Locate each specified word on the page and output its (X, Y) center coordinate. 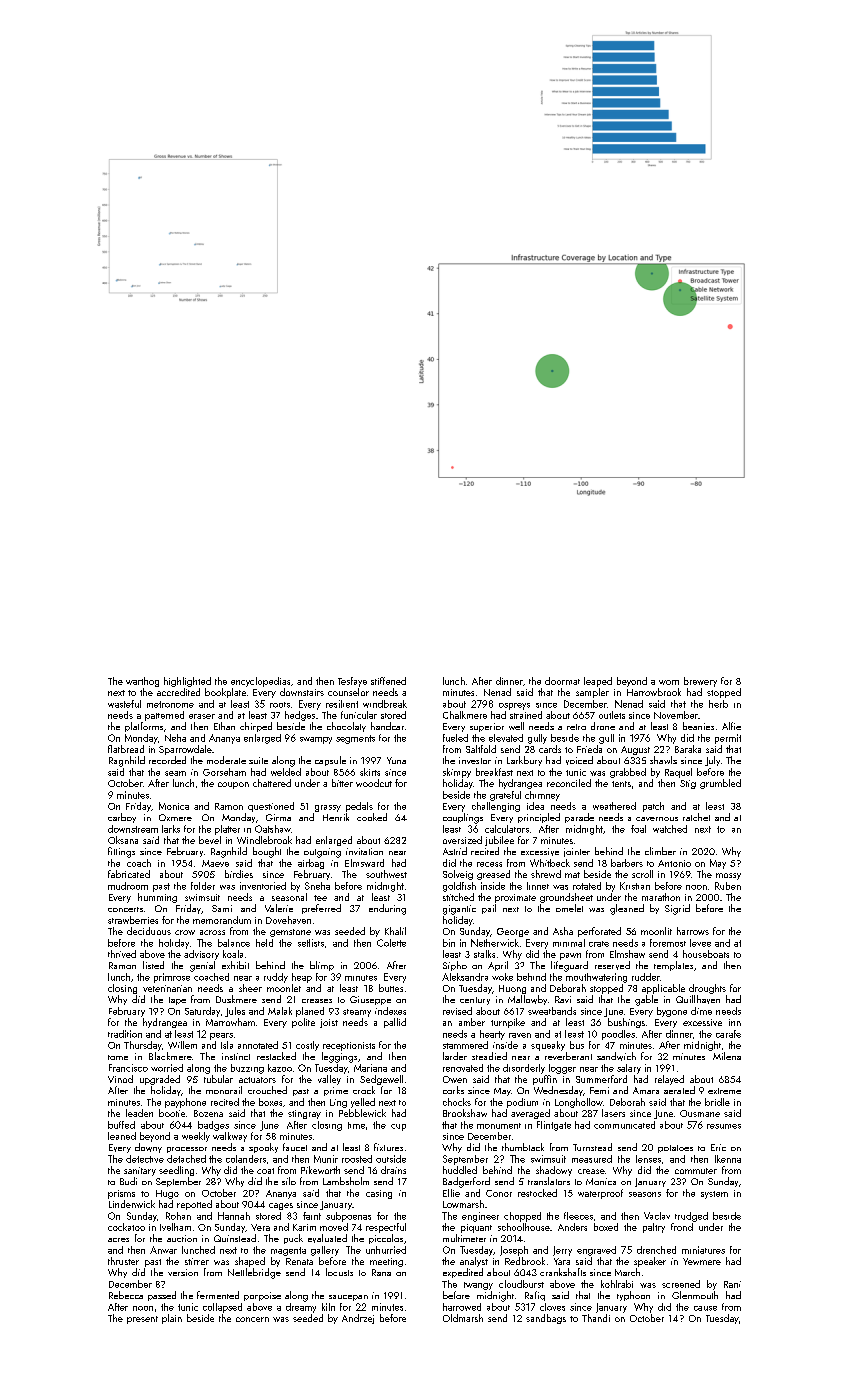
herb (718, 704)
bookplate (225, 693)
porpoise (262, 1296)
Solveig (458, 875)
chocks (457, 1102)
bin (449, 943)
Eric (718, 1147)
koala (233, 954)
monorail (224, 1090)
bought (267, 852)
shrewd (546, 874)
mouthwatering (596, 978)
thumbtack (523, 1147)
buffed (121, 1125)
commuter (696, 1171)
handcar (387, 726)
